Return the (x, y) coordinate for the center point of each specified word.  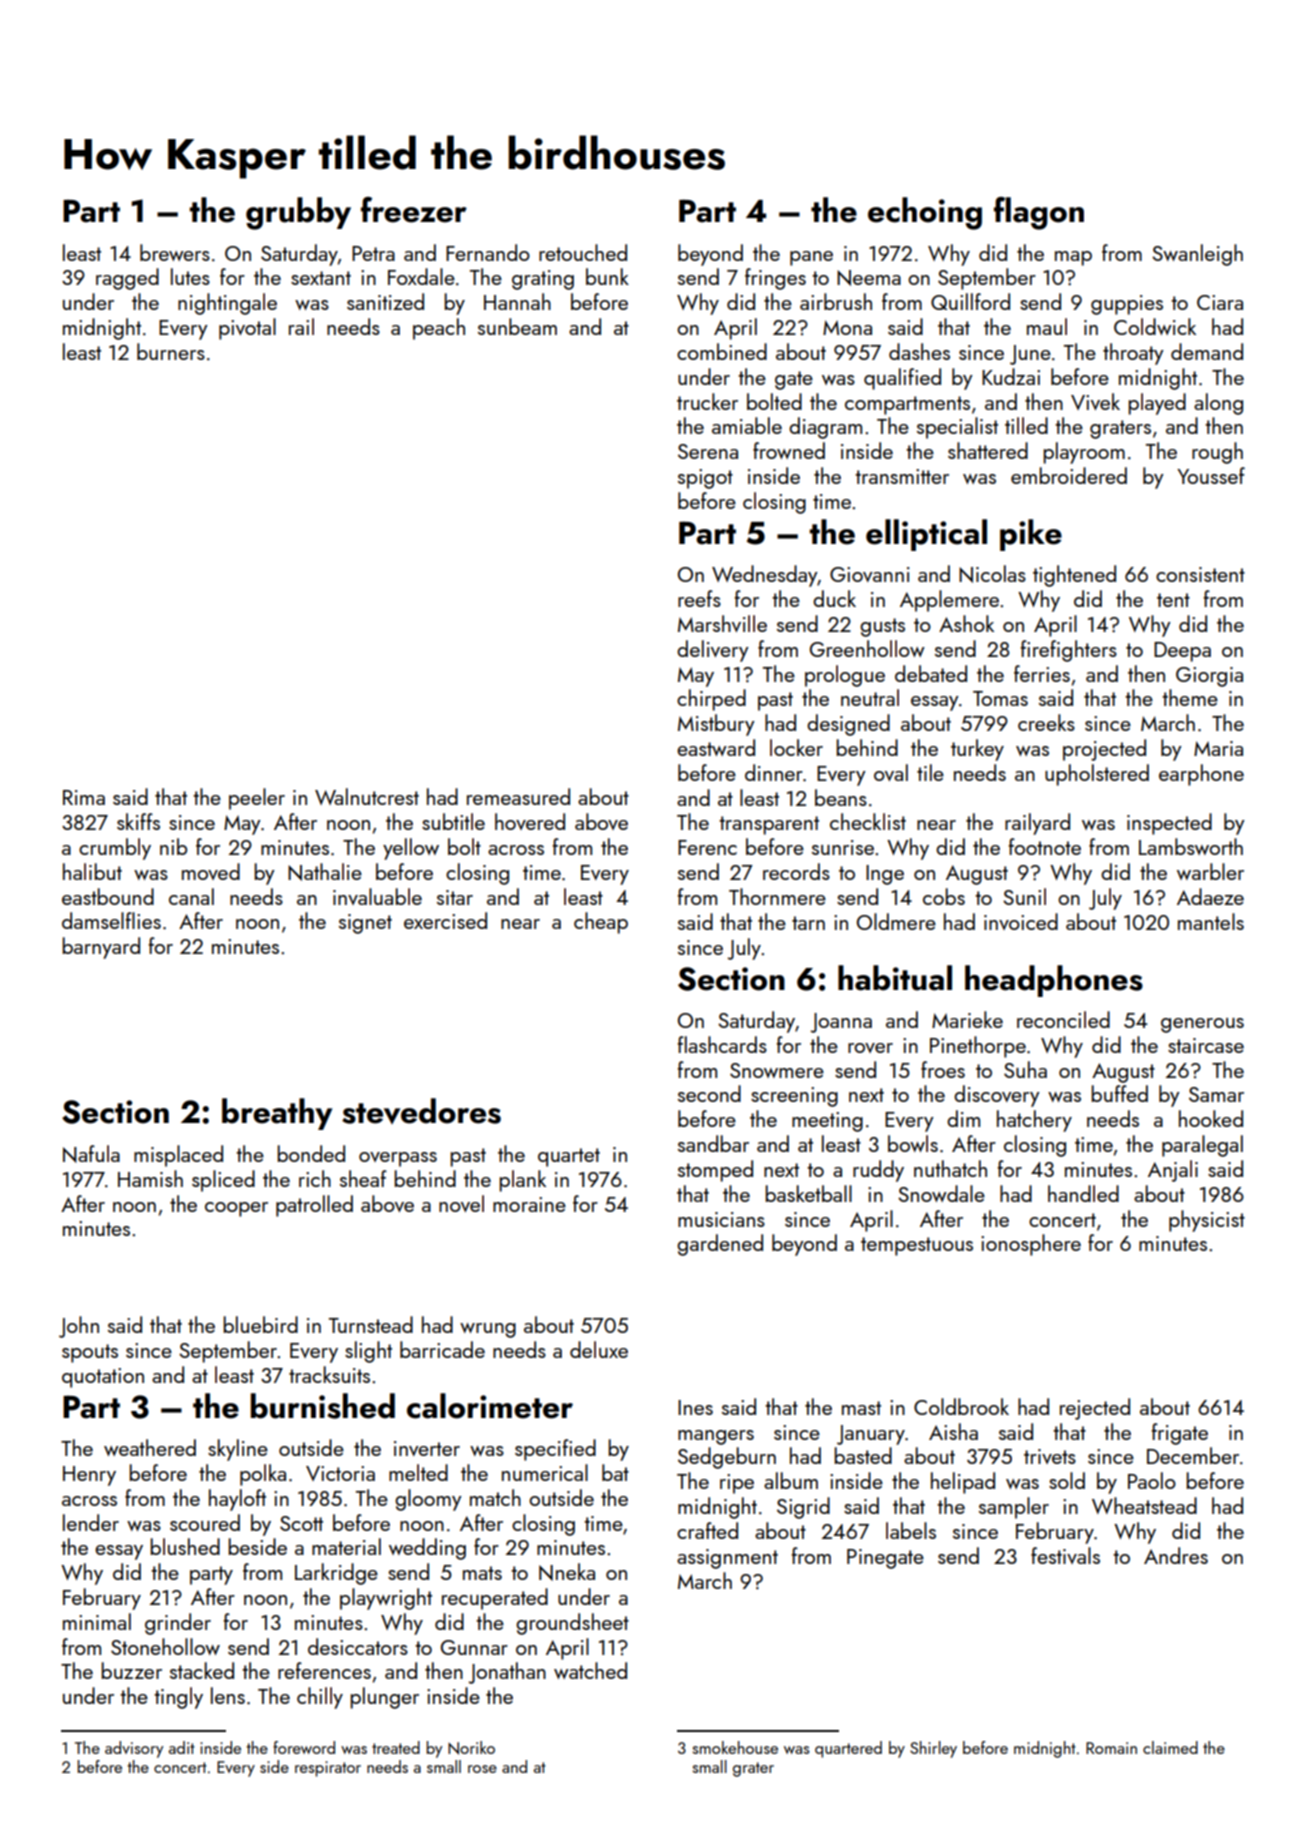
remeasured (518, 796)
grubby (298, 213)
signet (365, 924)
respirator (328, 1769)
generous (1202, 1025)
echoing (925, 213)
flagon (1039, 213)
